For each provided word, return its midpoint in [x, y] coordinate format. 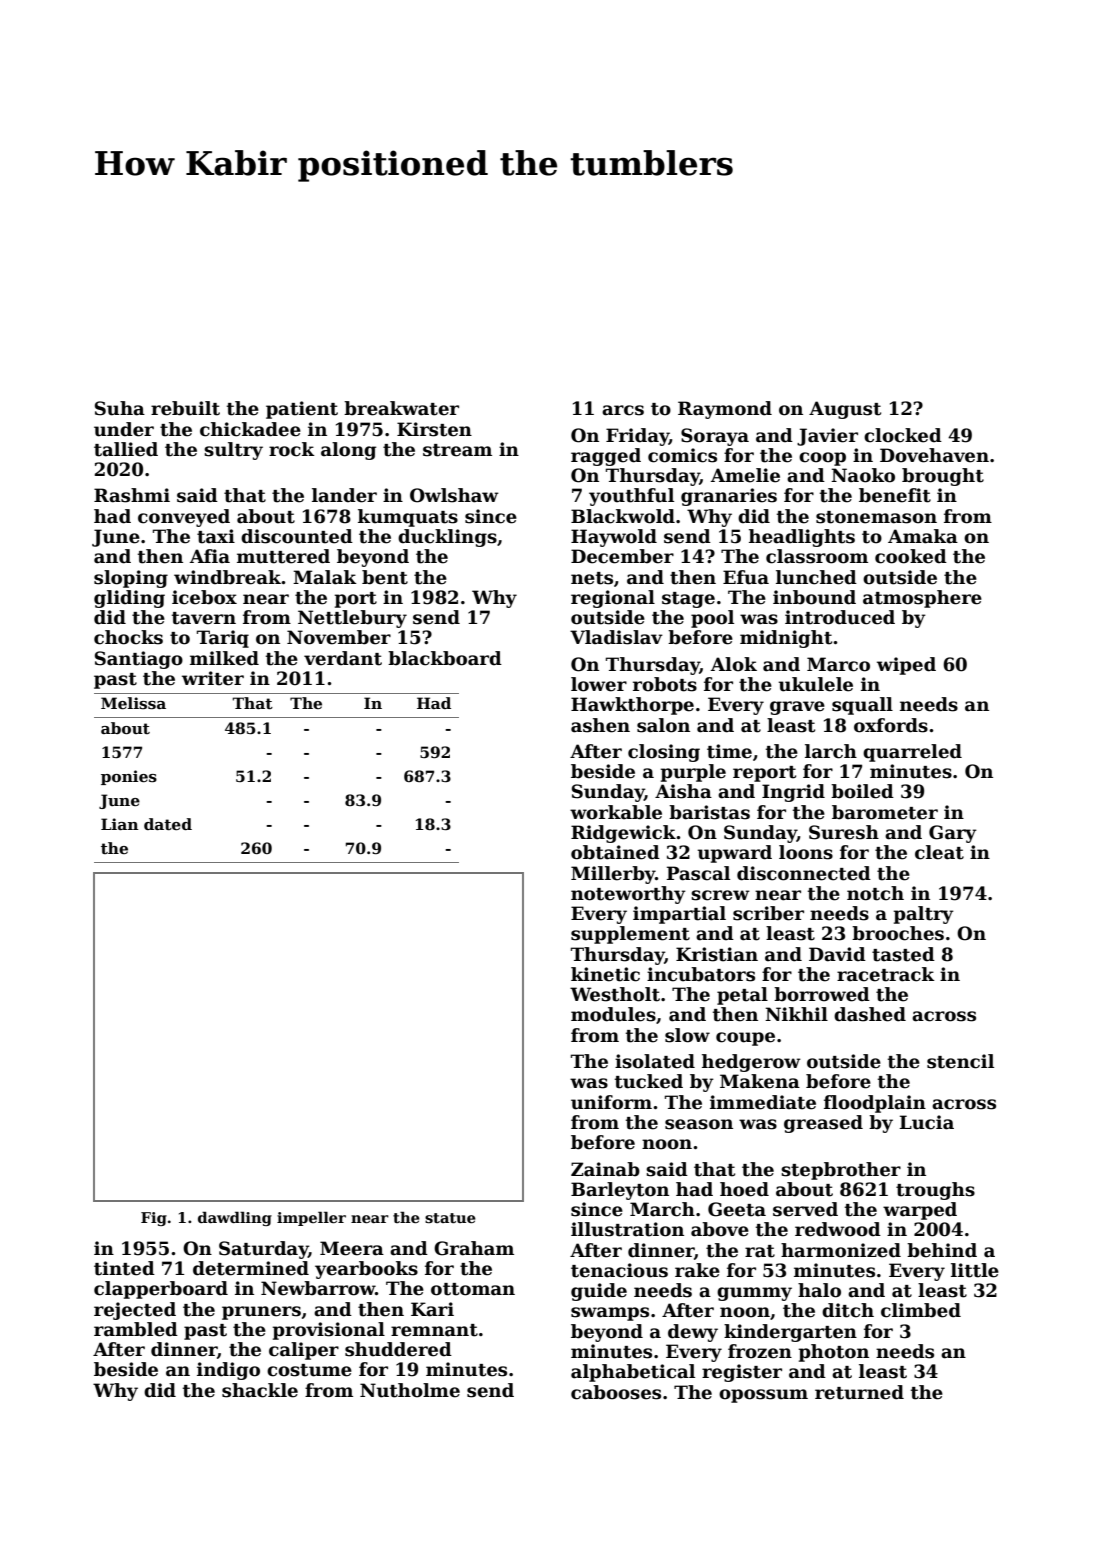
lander [344, 495]
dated [168, 824]
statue [450, 1218]
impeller [311, 1218]
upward [734, 854]
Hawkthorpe [632, 706]
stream [457, 450]
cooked [911, 556]
